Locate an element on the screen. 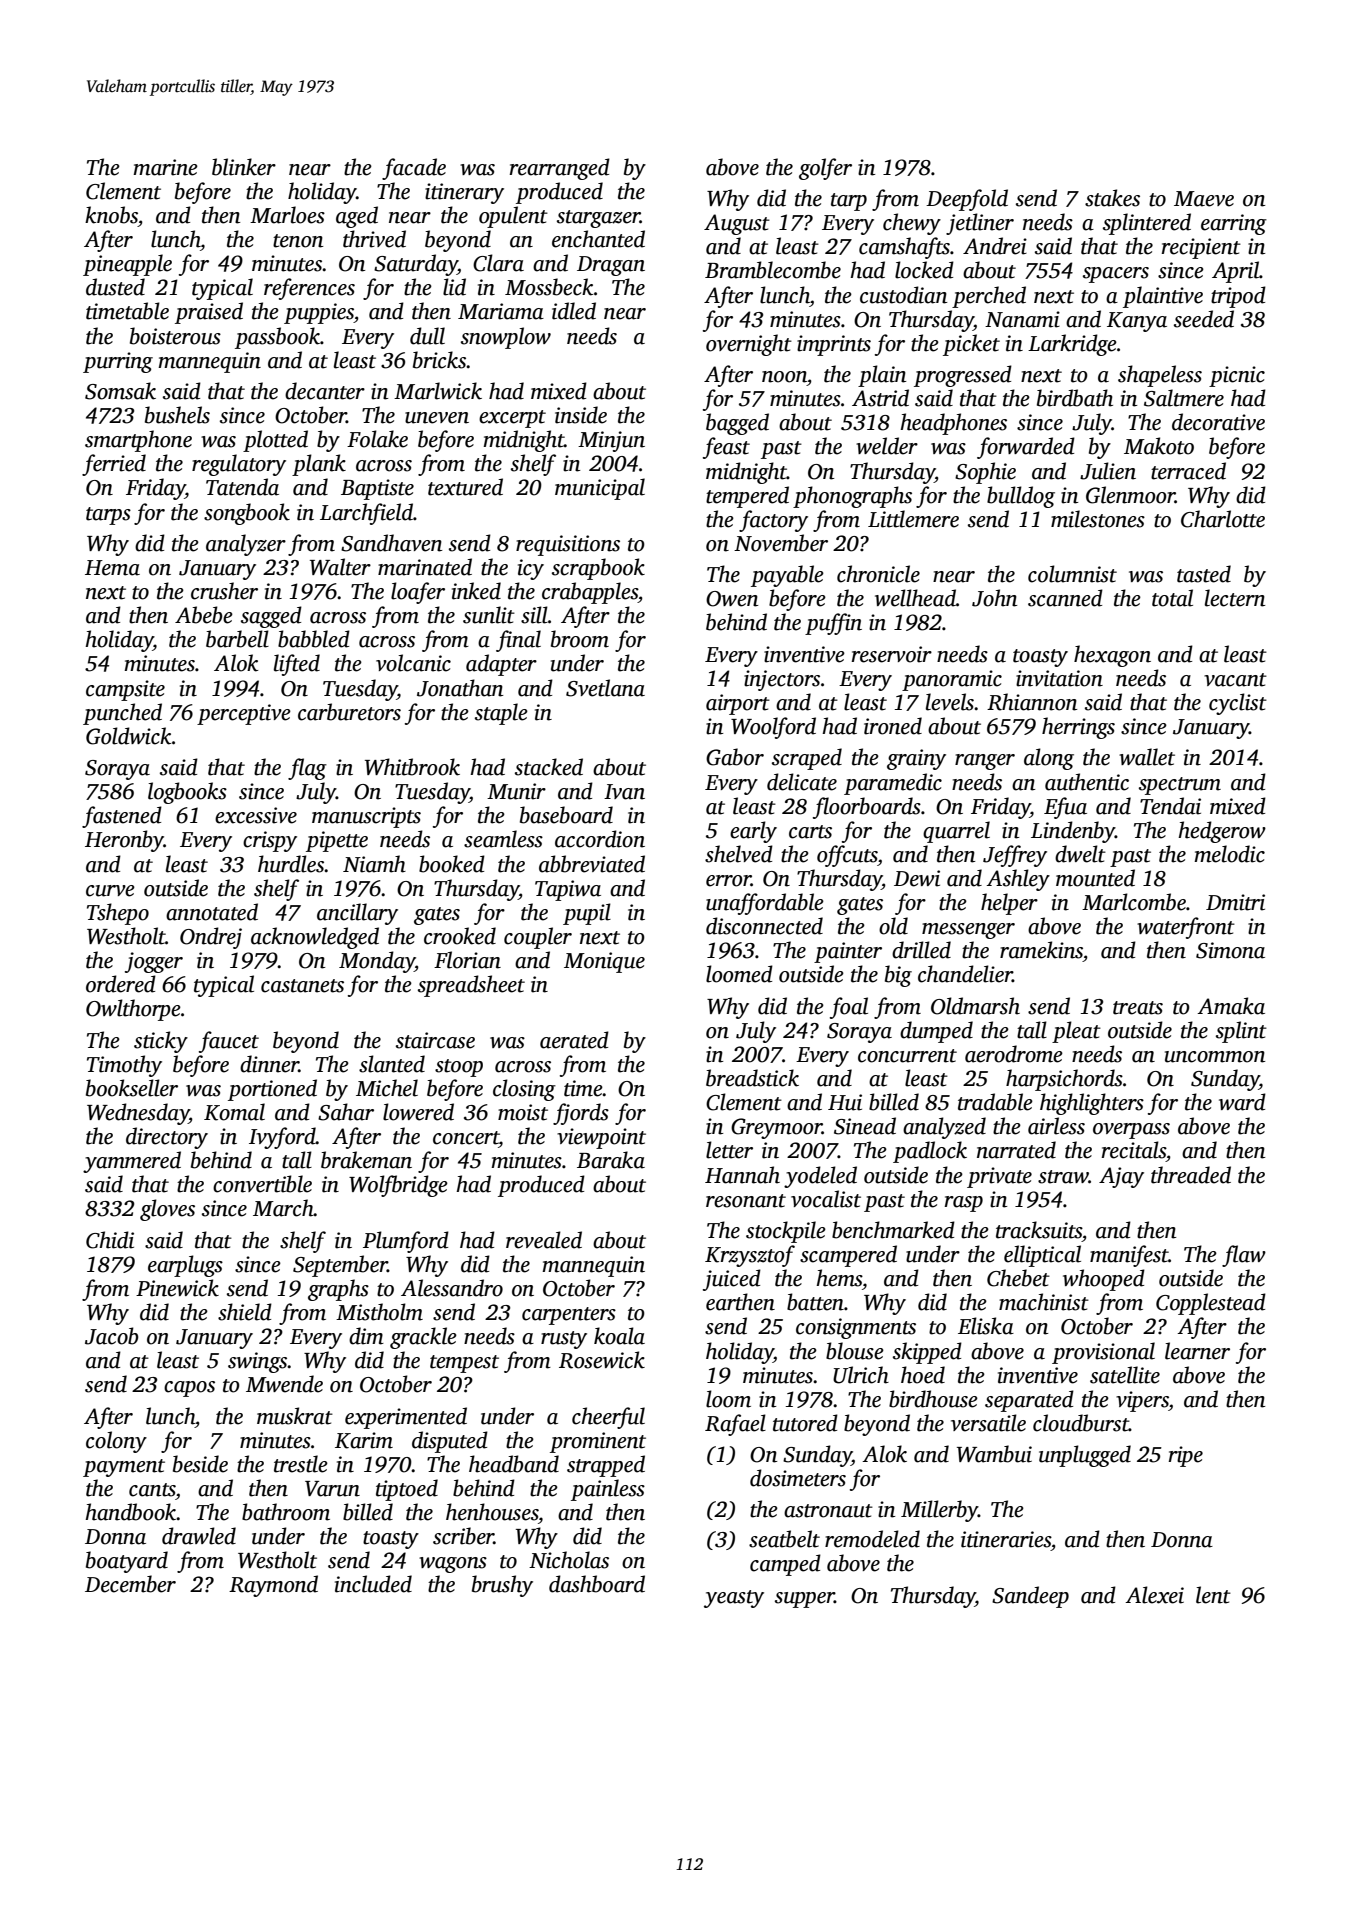 This screenshot has width=1351, height=1910. Ivan is located at coordinates (624, 792).
